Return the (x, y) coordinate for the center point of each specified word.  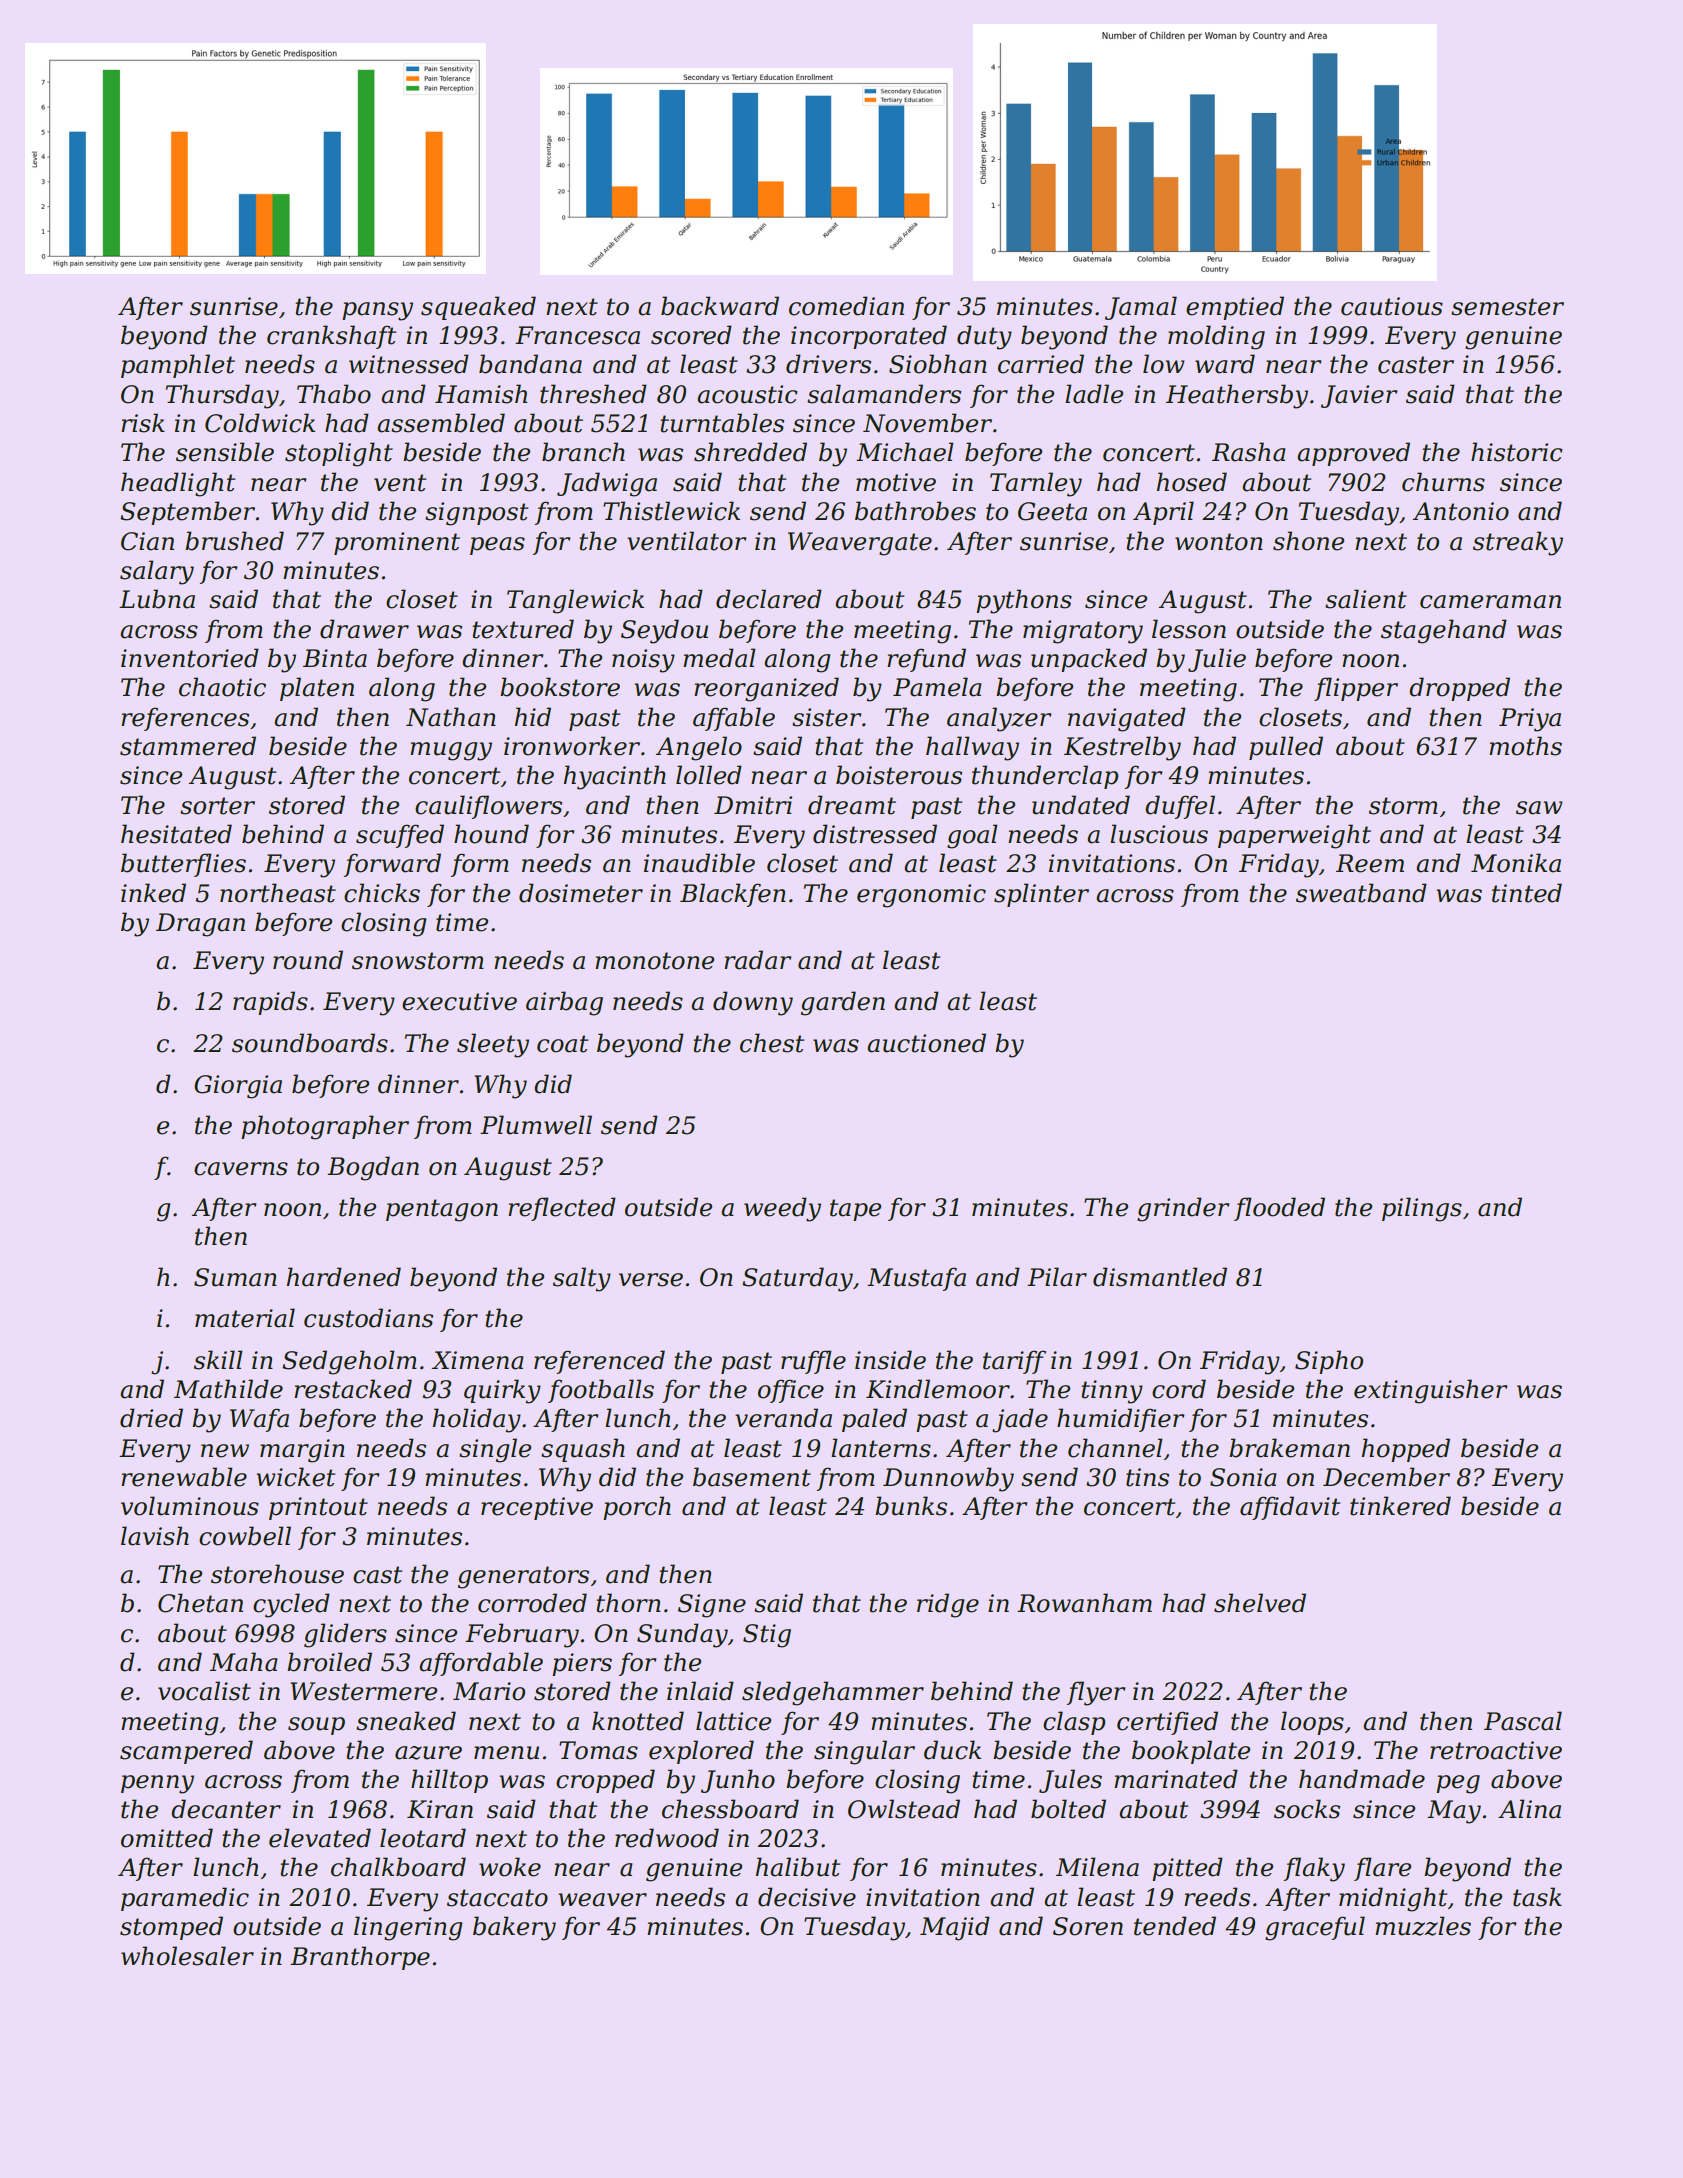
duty (984, 337)
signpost (476, 514)
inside (890, 1360)
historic (1517, 452)
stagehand (1444, 631)
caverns (241, 1169)
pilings (1422, 1209)
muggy (451, 751)
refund (926, 660)
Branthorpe (360, 1958)
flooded (1279, 1209)
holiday (477, 1420)
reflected (562, 1209)
